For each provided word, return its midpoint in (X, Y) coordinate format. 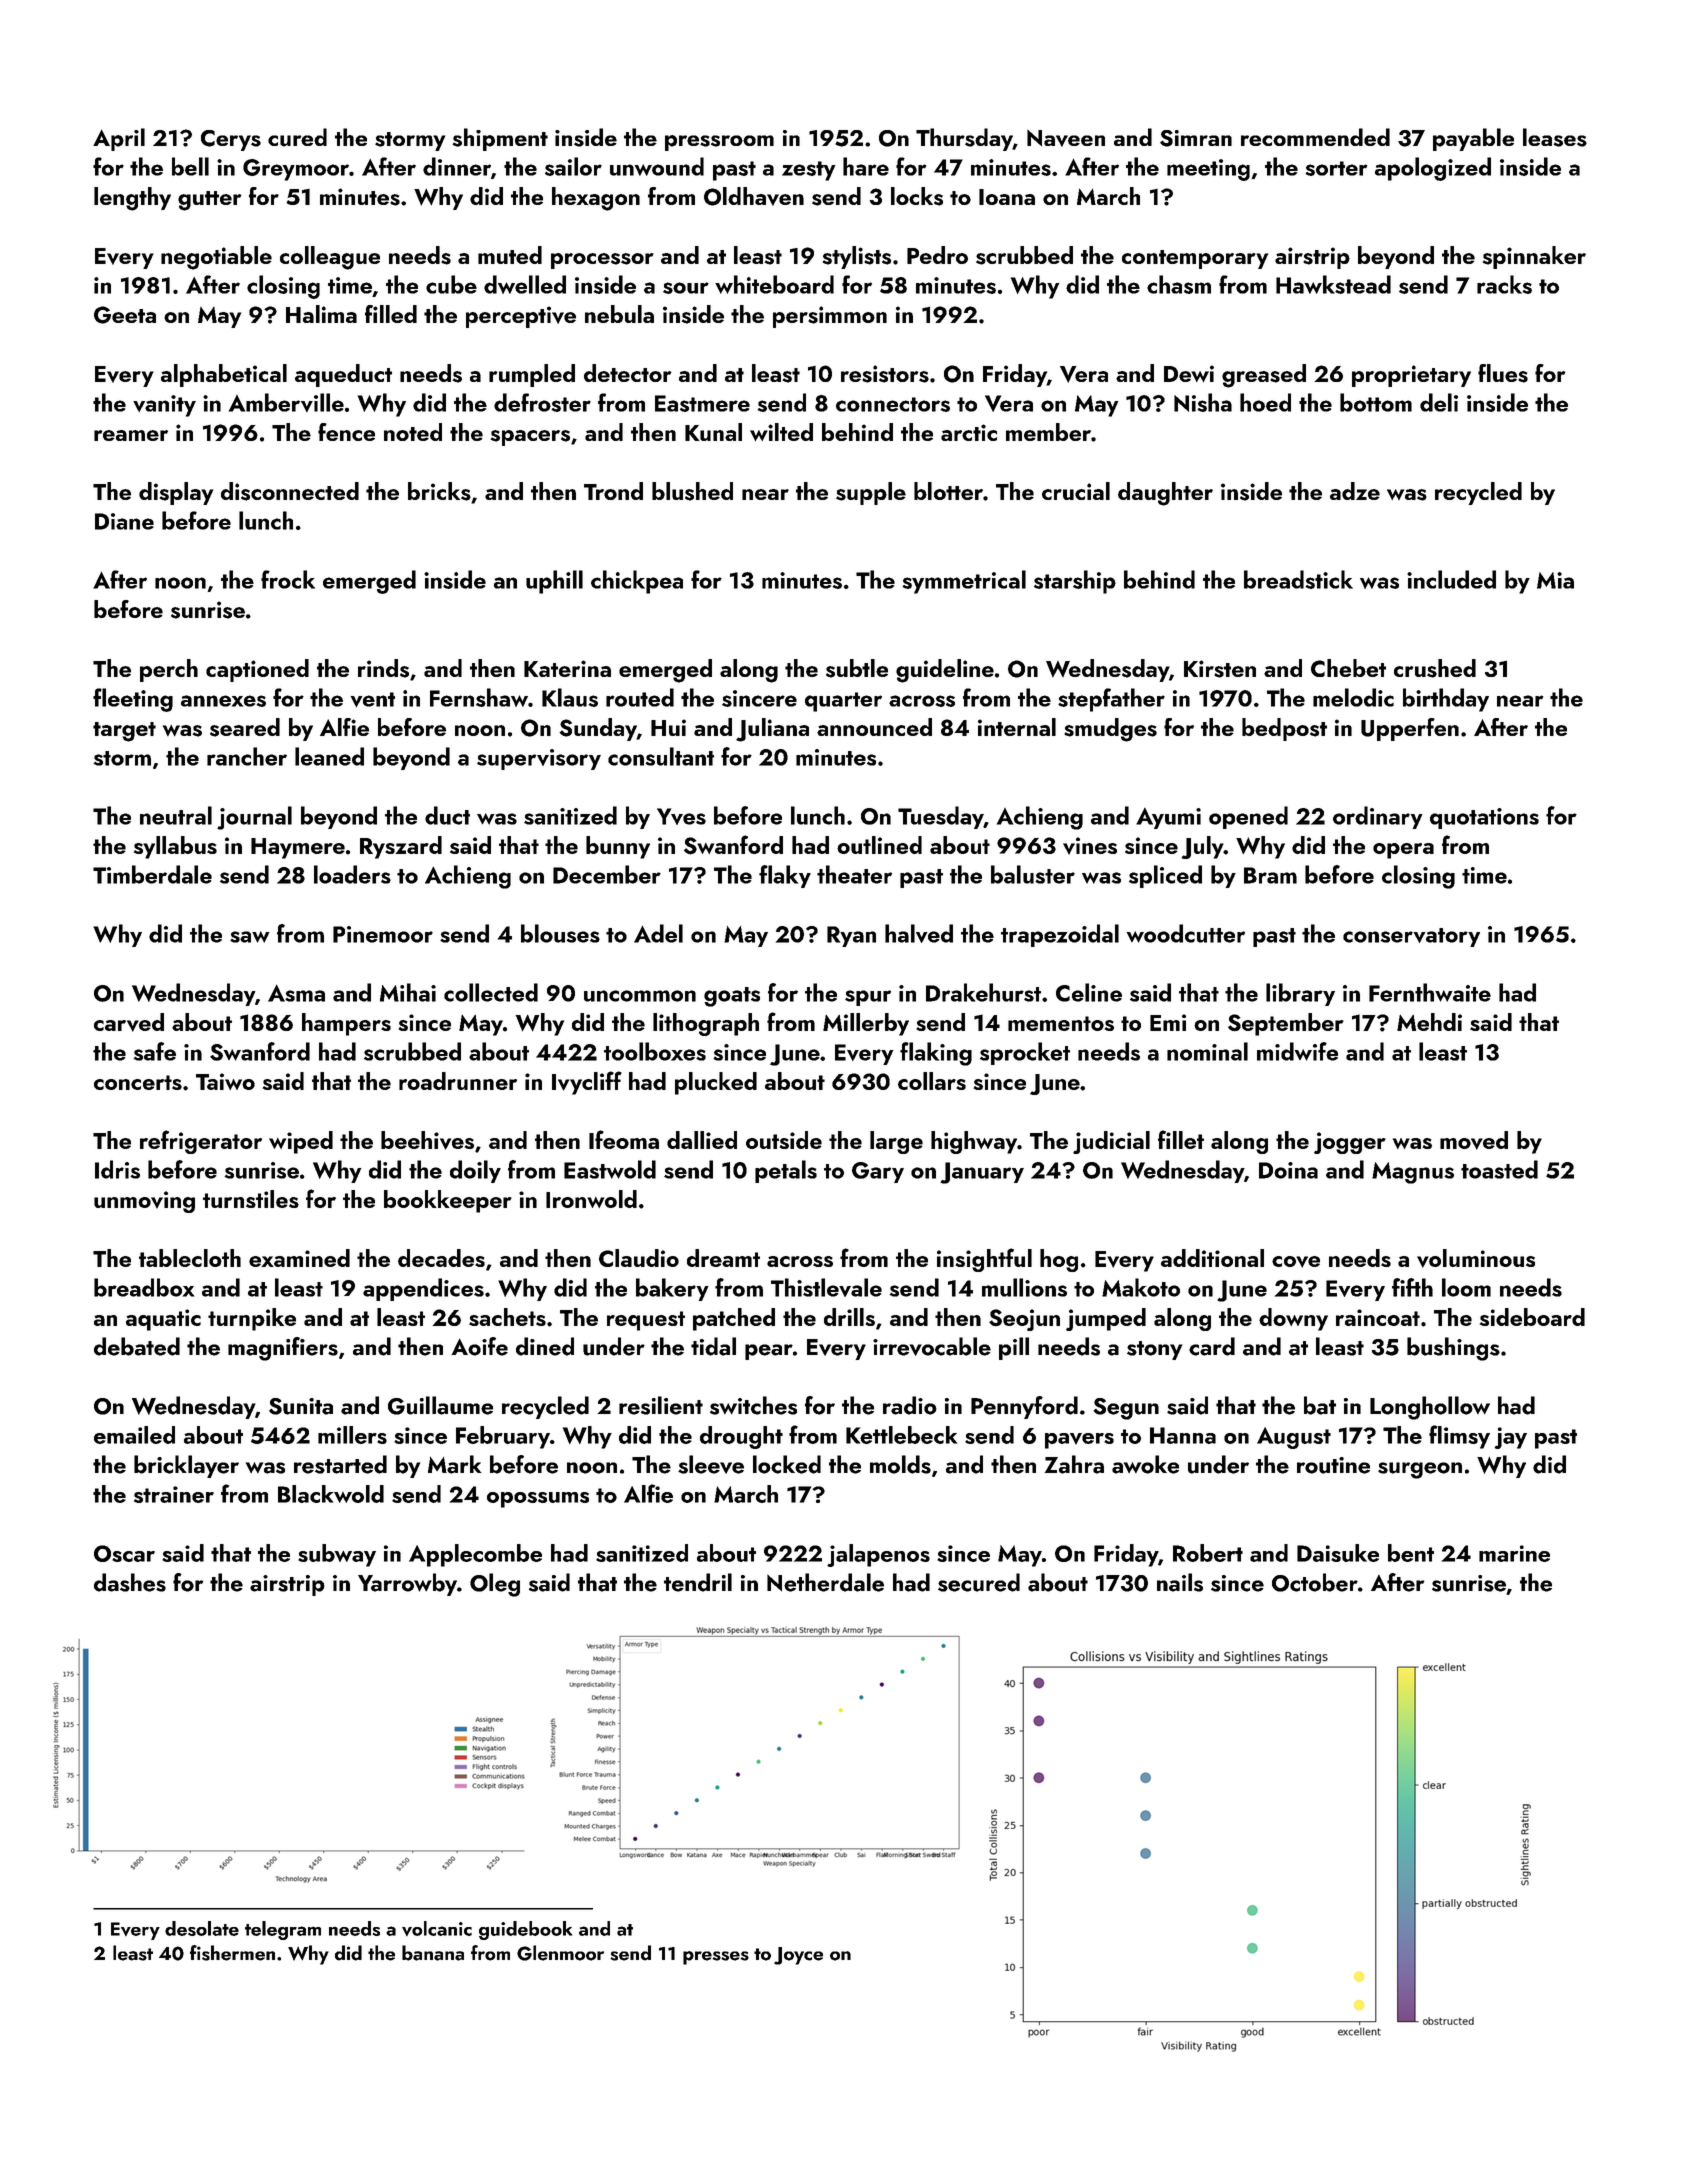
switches (753, 1405)
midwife (1297, 1051)
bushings (1453, 1349)
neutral (176, 815)
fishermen (232, 1953)
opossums (538, 1500)
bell (190, 166)
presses (716, 1958)
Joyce (798, 1956)
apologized (1433, 169)
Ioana (1007, 197)
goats (732, 997)
